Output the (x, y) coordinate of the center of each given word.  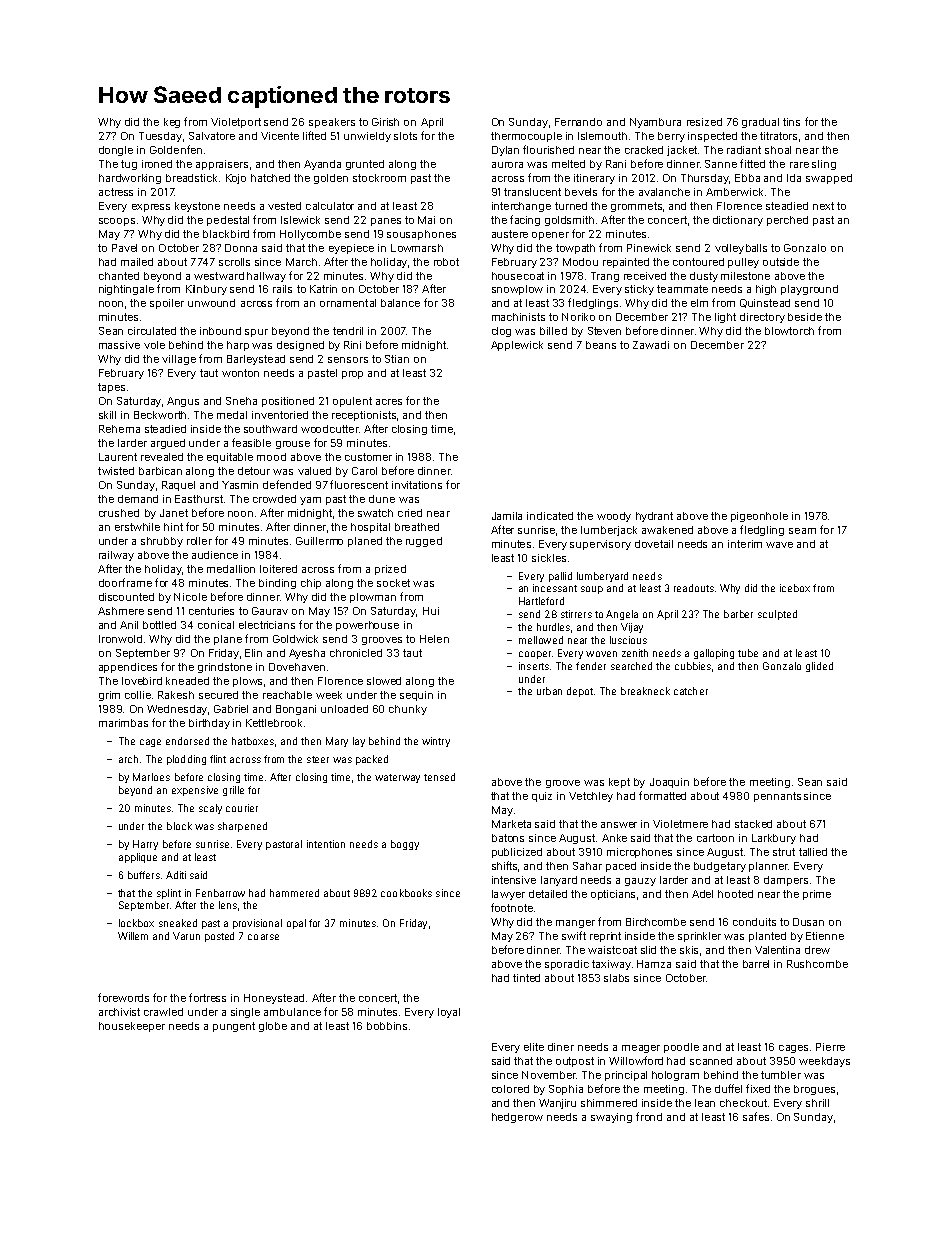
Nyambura (655, 123)
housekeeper (132, 1027)
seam (802, 531)
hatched (270, 178)
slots (405, 136)
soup (592, 590)
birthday (209, 724)
